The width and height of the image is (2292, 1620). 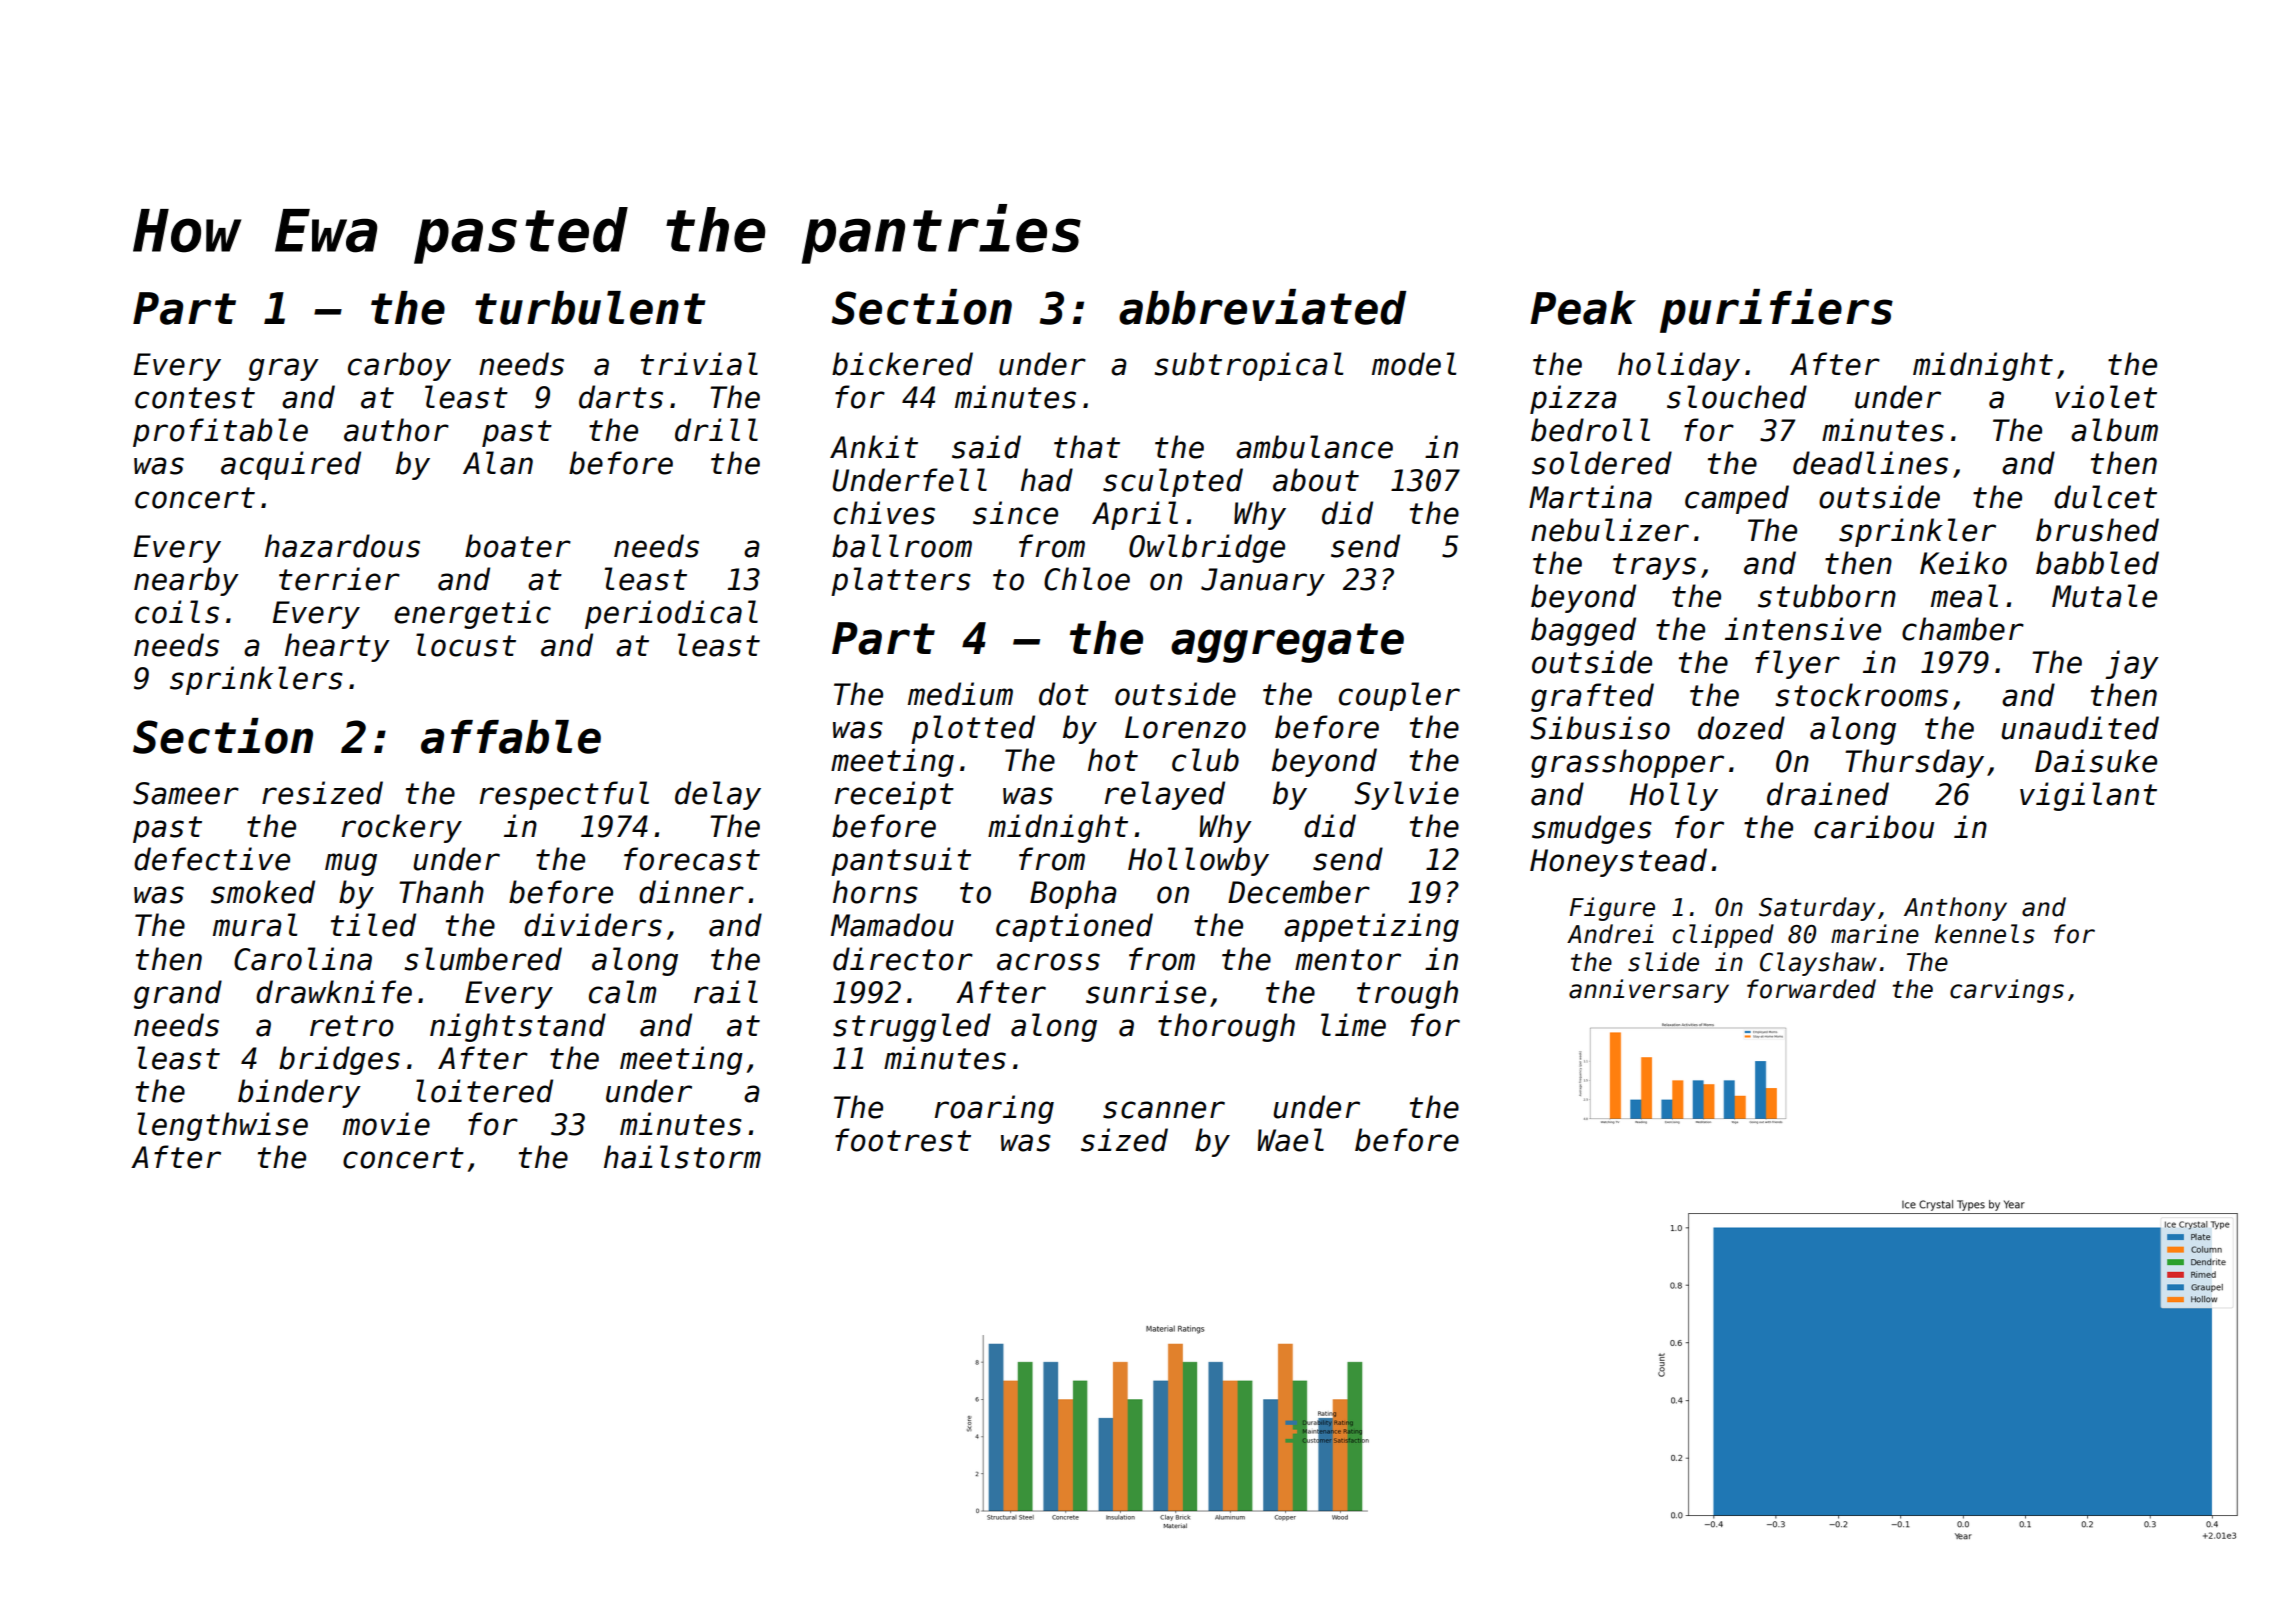 I want to click on author, so click(x=396, y=430).
